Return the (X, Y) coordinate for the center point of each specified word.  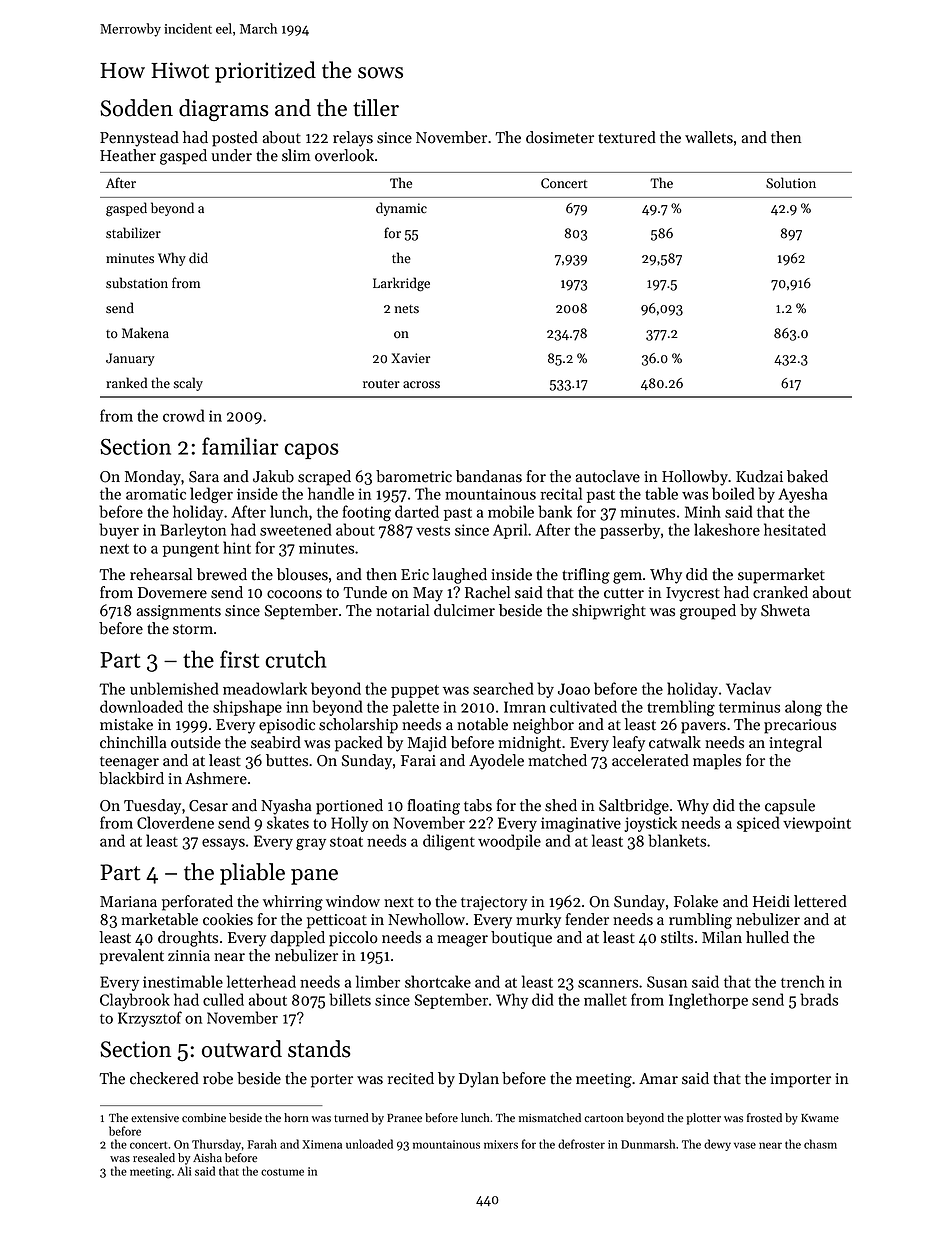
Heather (128, 155)
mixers (501, 1144)
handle (331, 493)
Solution (791, 183)
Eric (415, 575)
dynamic (401, 209)
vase (745, 1145)
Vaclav (748, 688)
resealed (154, 1158)
